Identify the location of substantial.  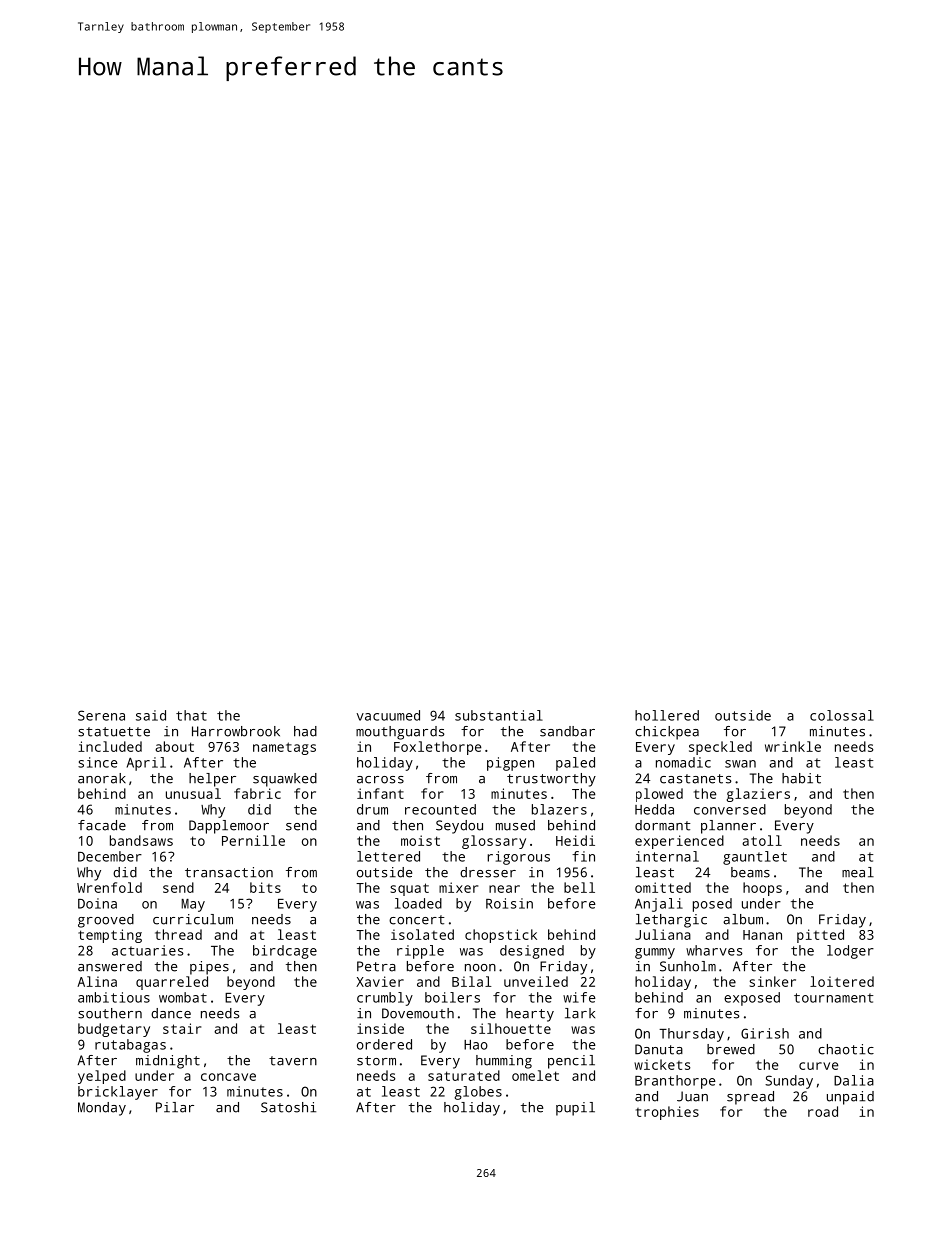
(499, 715).
